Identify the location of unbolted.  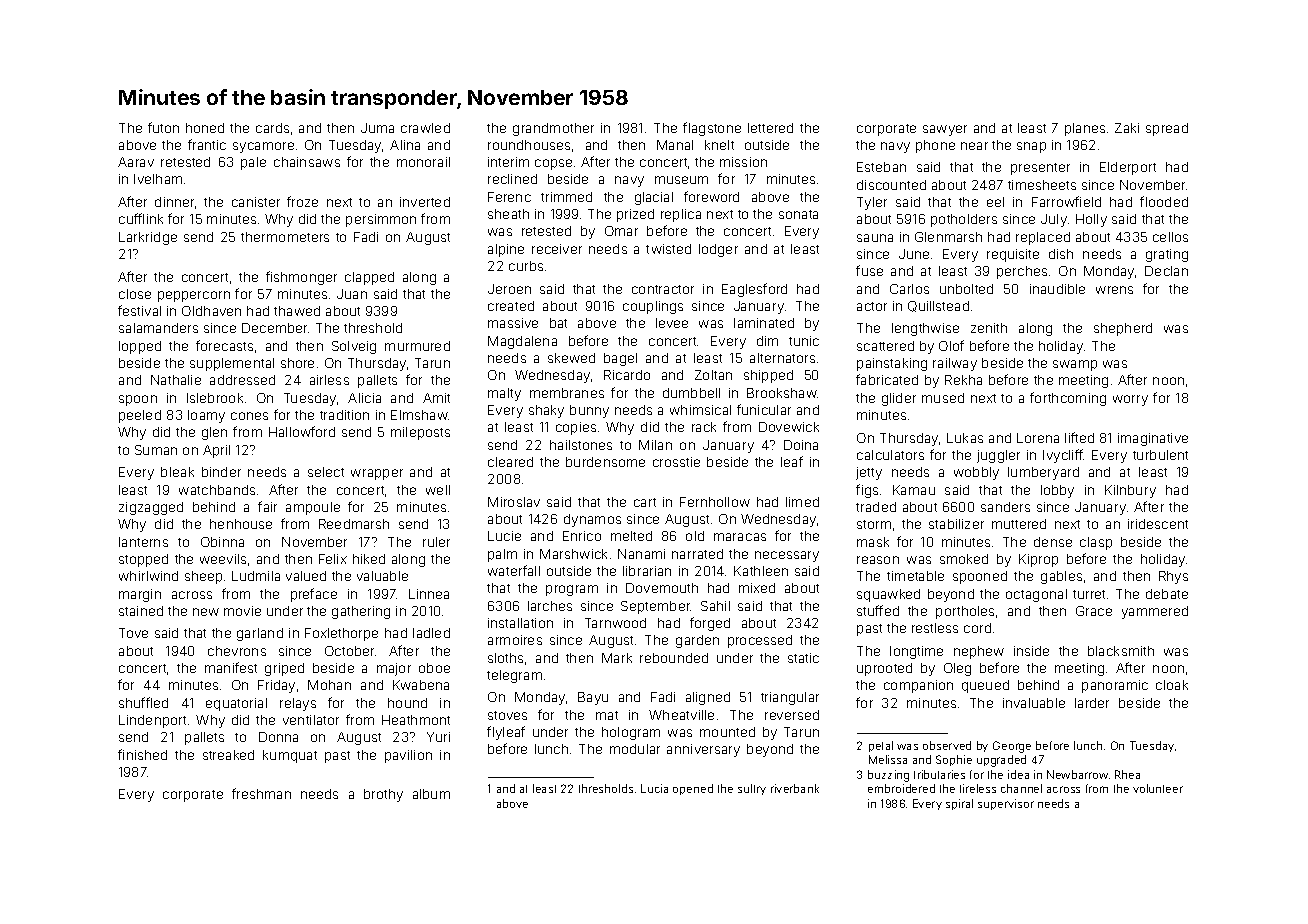
(966, 289).
